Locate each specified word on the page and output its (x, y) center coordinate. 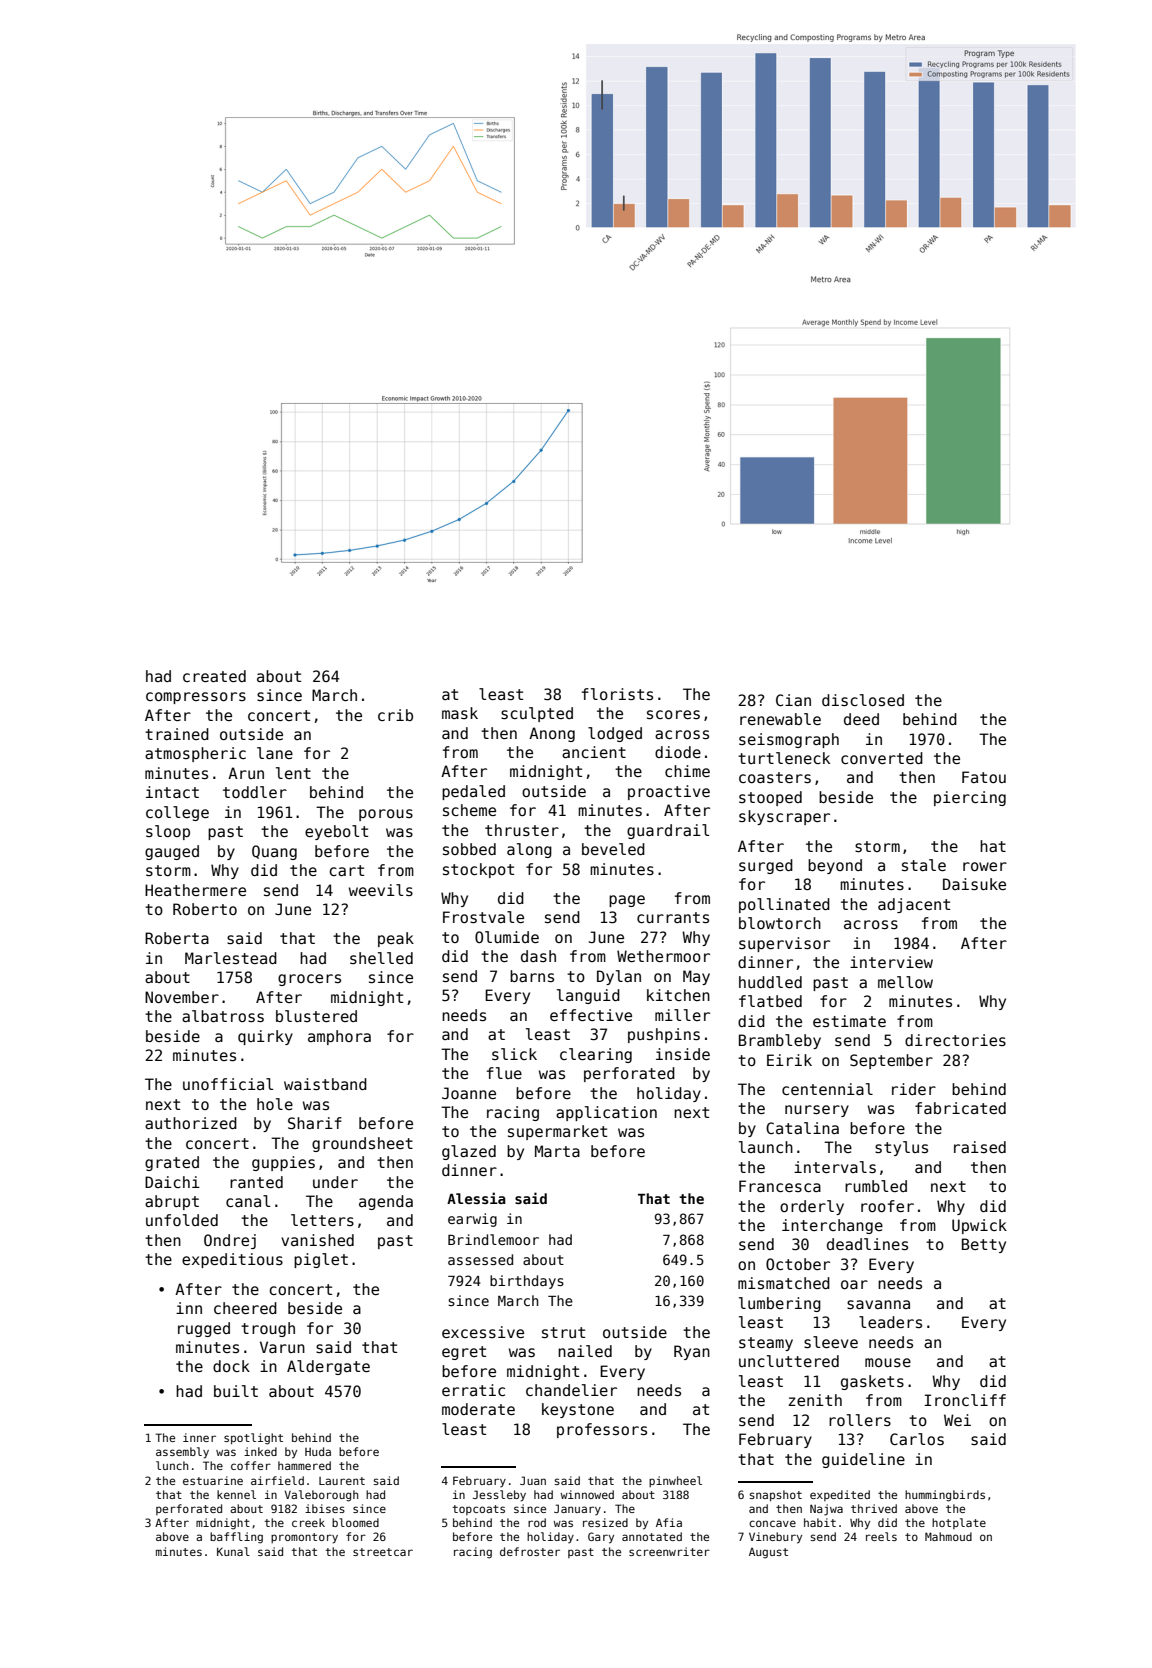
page (627, 901)
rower (985, 866)
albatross (223, 1016)
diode (678, 752)
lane (275, 753)
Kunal (233, 1551)
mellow (905, 982)
